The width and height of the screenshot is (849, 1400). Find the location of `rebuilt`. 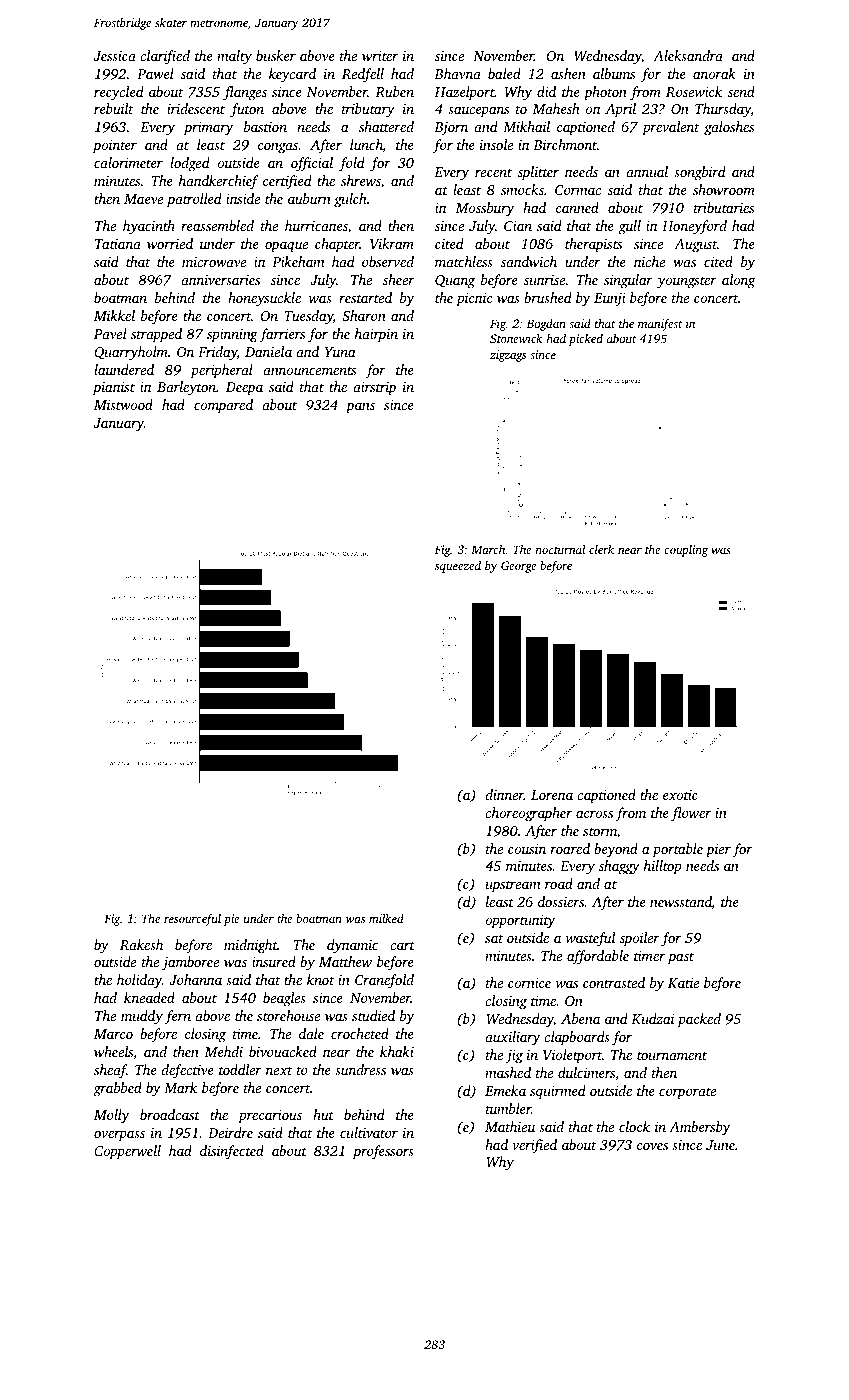

rebuilt is located at coordinates (113, 108).
